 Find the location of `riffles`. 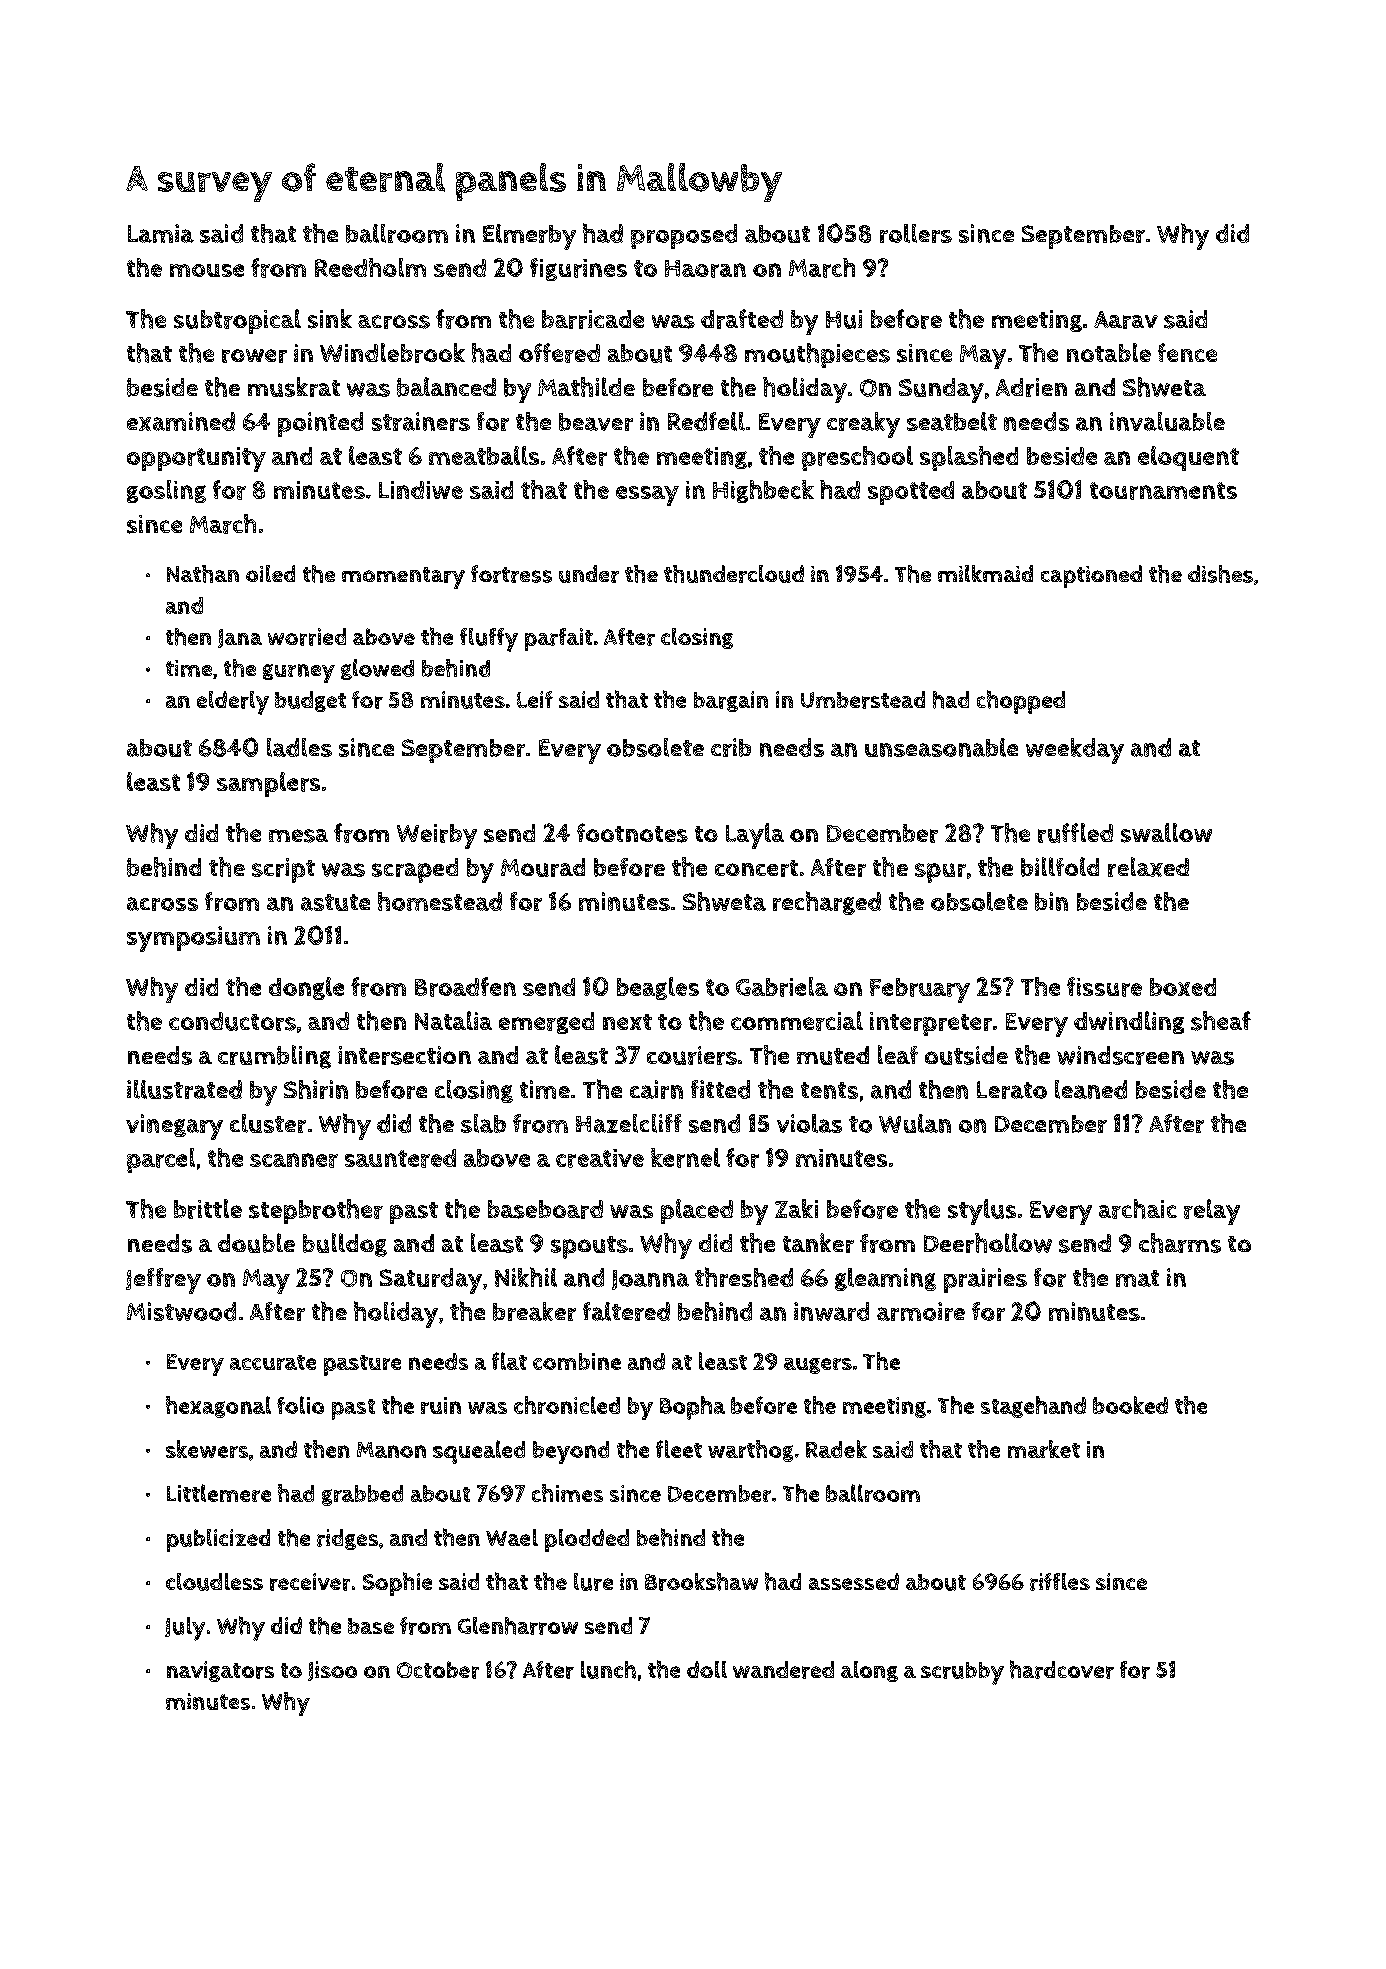

riffles is located at coordinates (1060, 1582).
